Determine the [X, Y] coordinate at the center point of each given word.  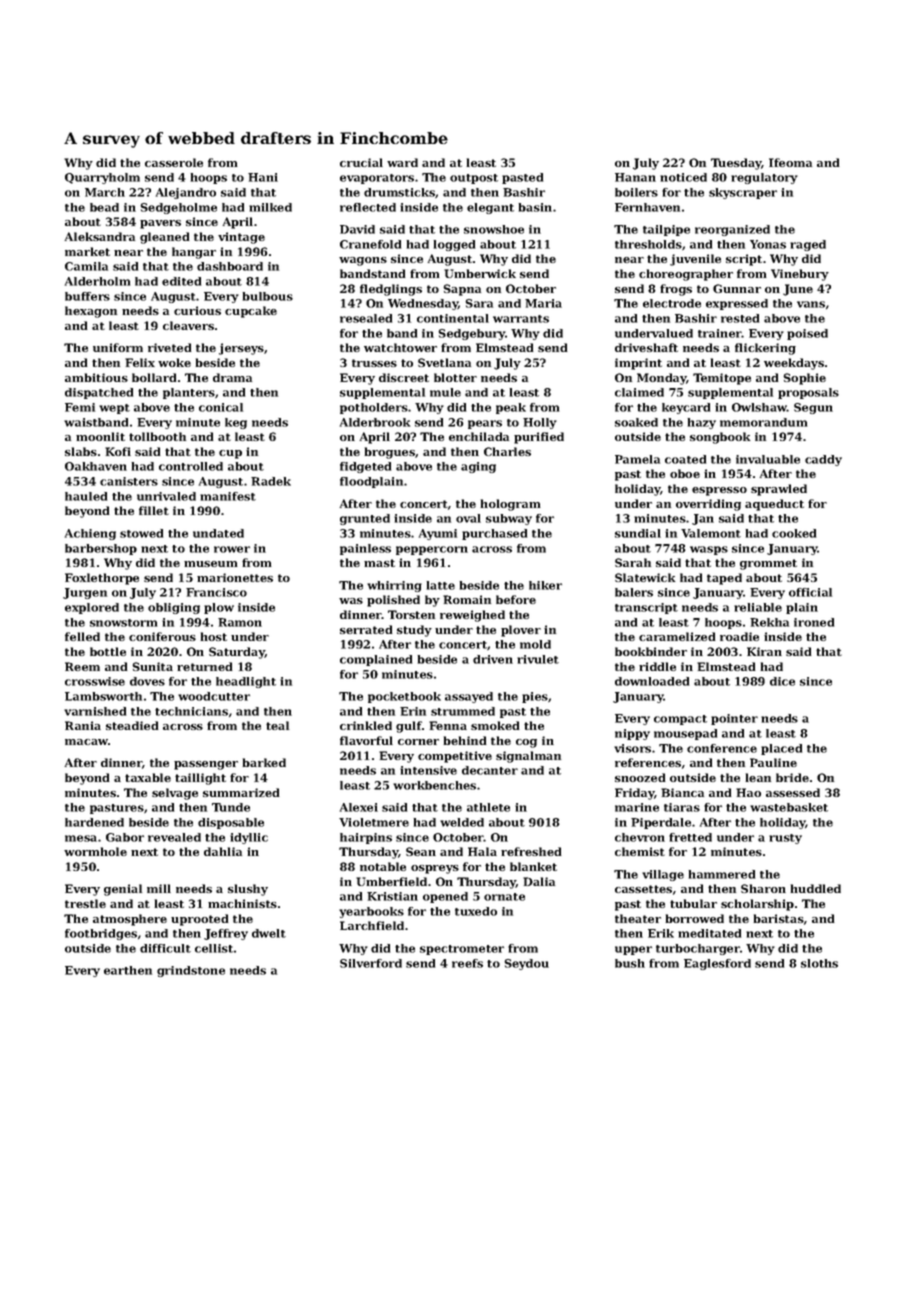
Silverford [371, 963]
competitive [455, 757]
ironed [814, 622]
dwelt [269, 933]
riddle [657, 666]
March [105, 192]
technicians [191, 711]
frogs [676, 290]
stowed [141, 533]
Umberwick [480, 273]
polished [393, 601]
